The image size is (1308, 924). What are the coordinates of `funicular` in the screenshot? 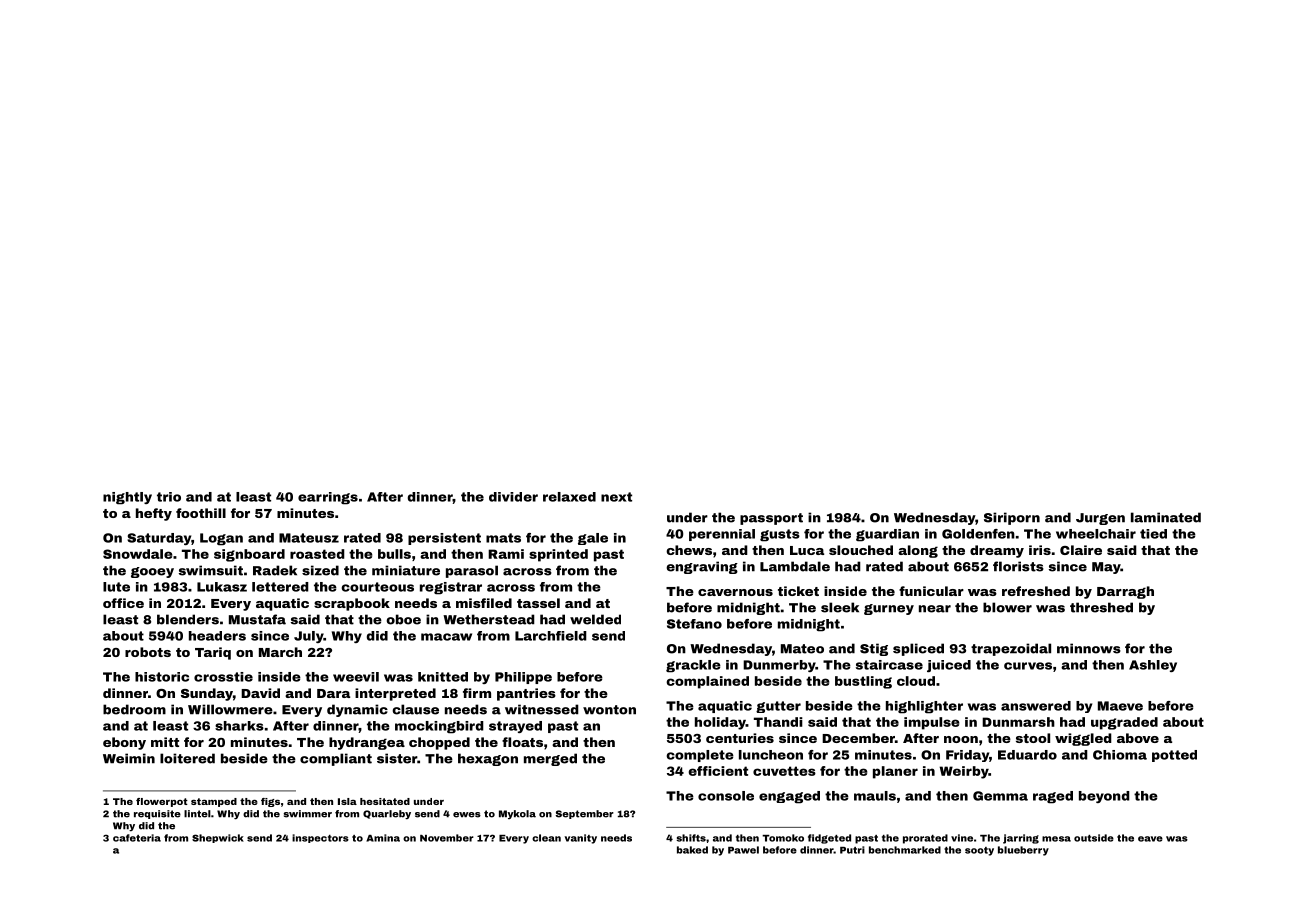 It's located at (931, 591).
